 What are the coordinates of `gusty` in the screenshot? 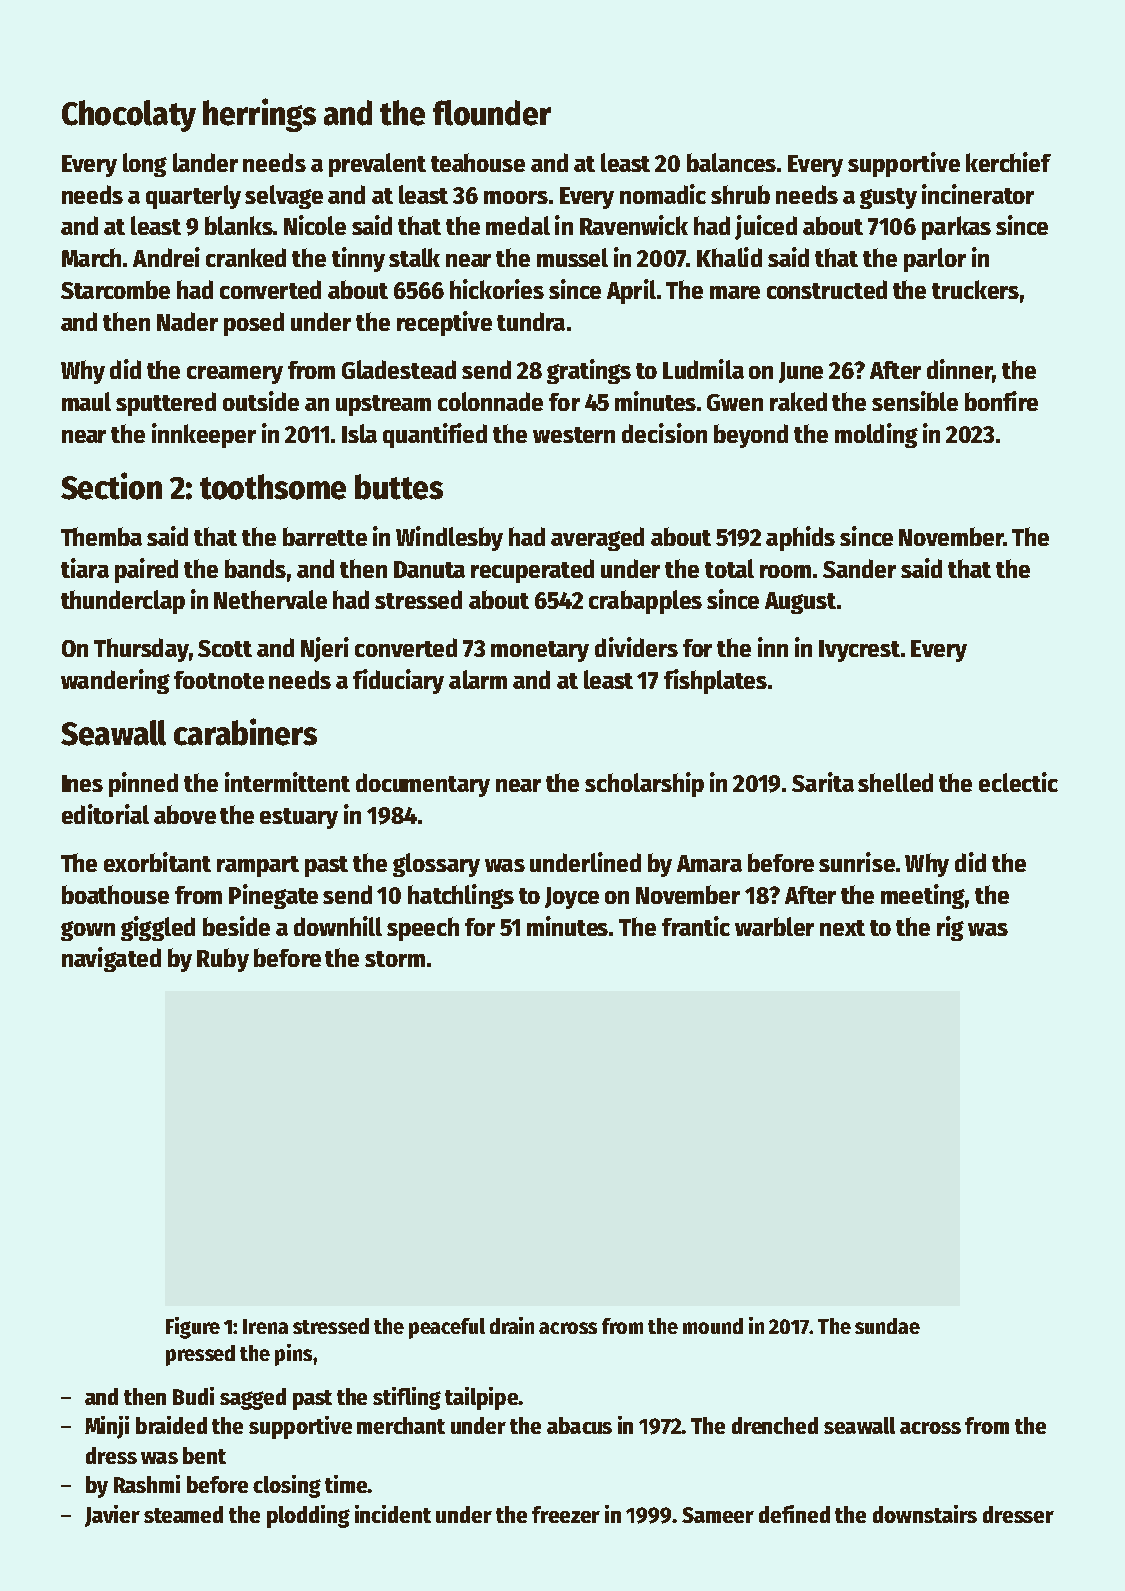 It's located at (888, 198).
